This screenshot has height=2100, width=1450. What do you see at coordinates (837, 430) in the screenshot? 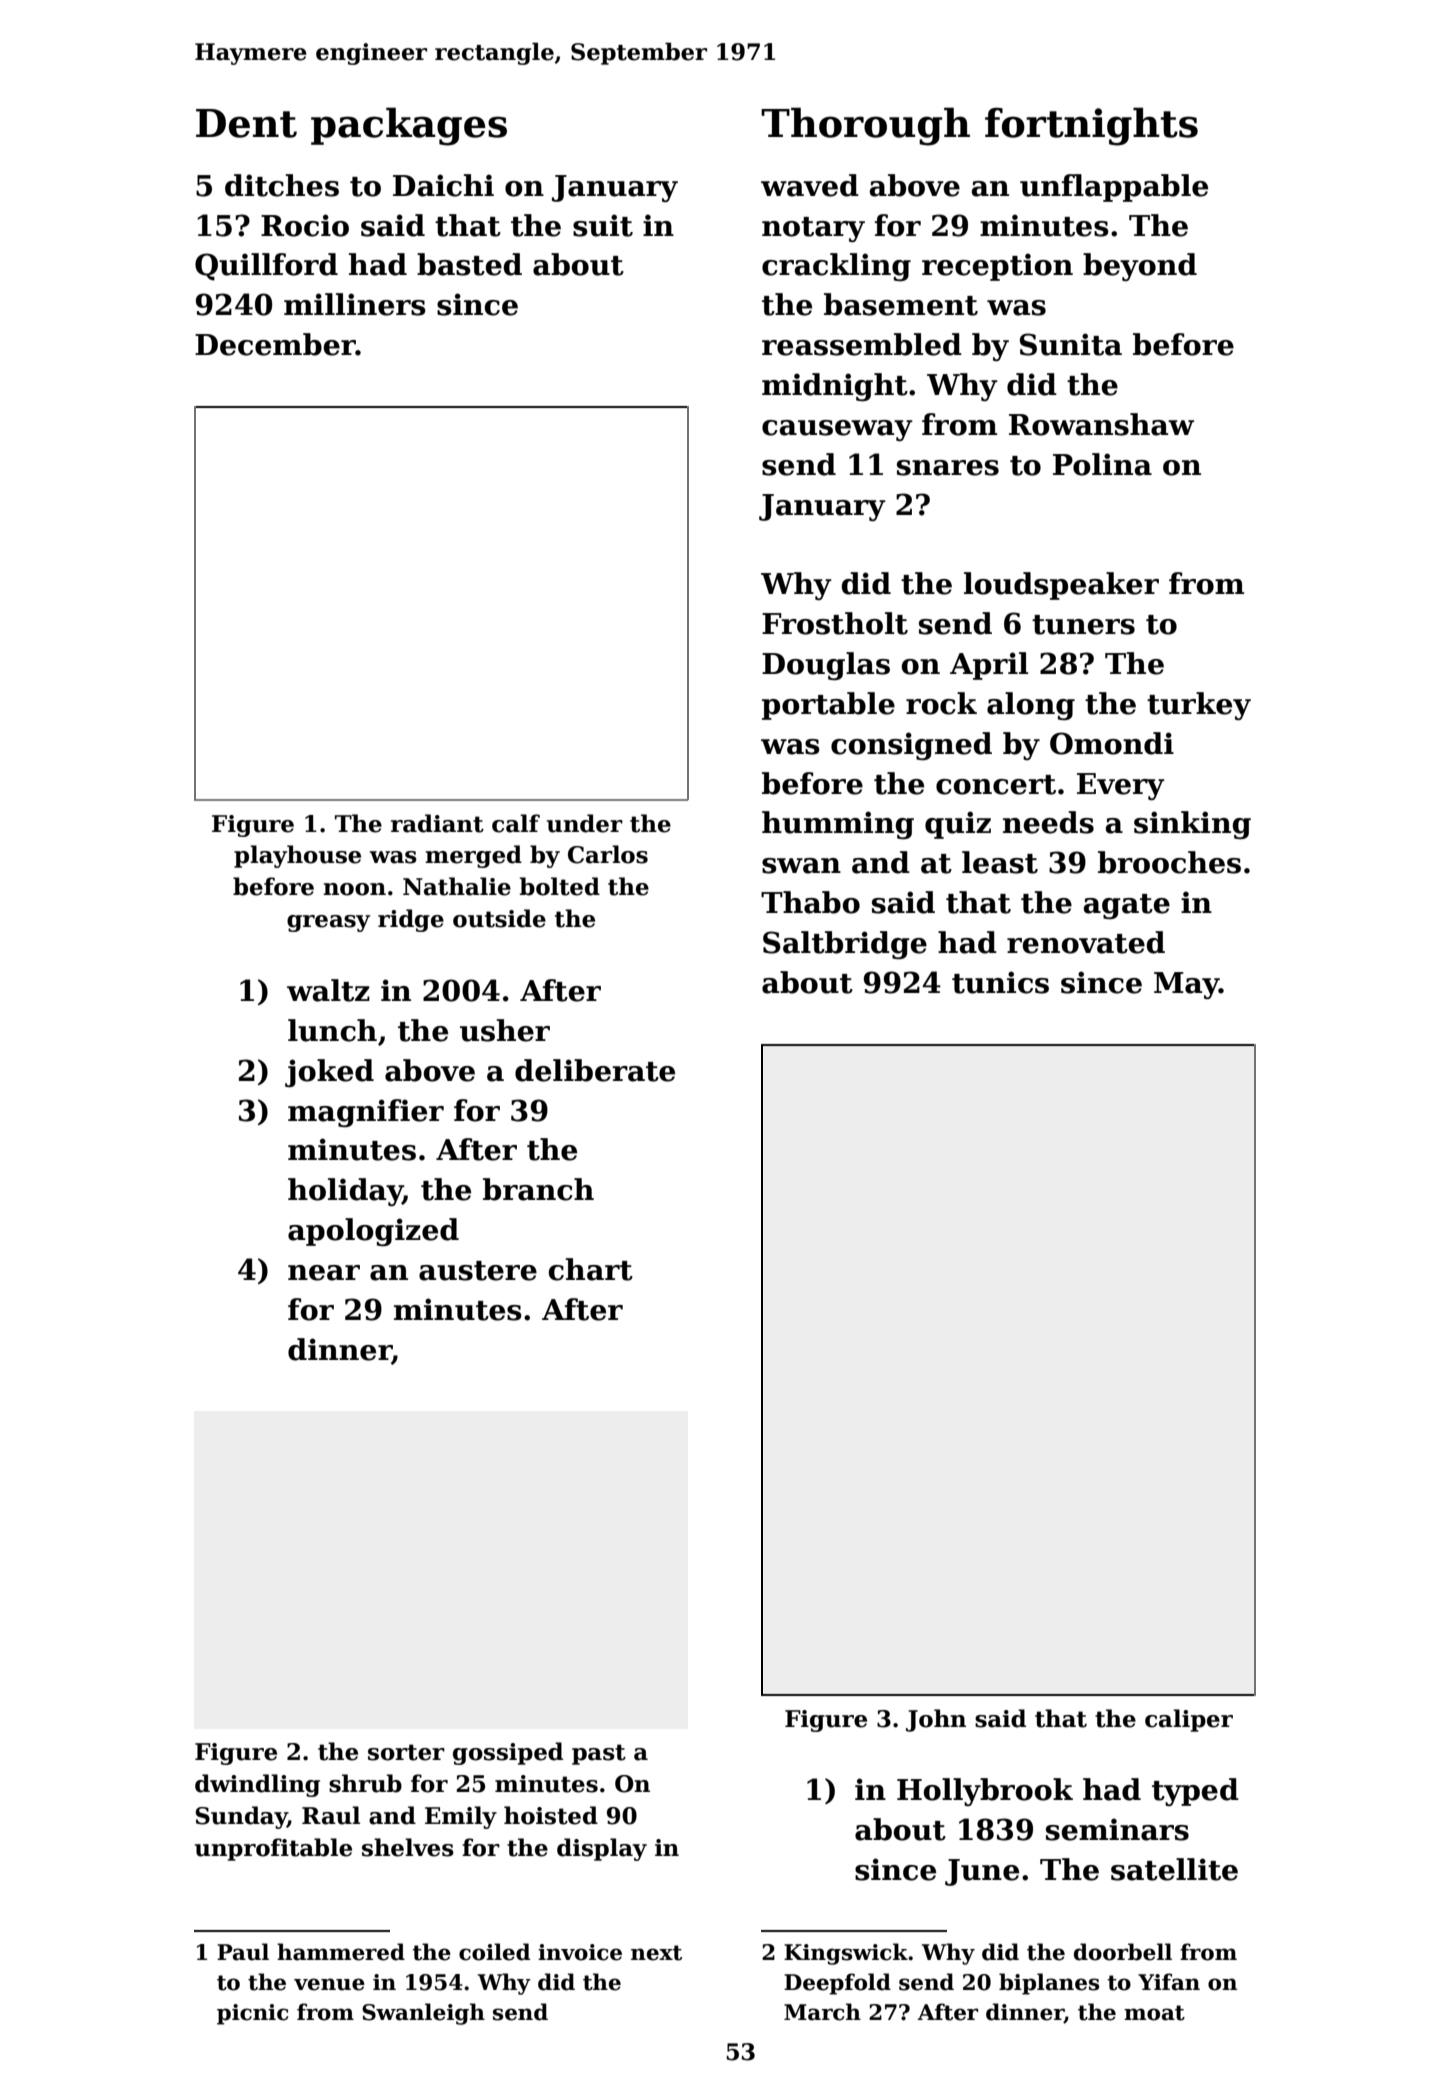
I see `causeway` at bounding box center [837, 430].
